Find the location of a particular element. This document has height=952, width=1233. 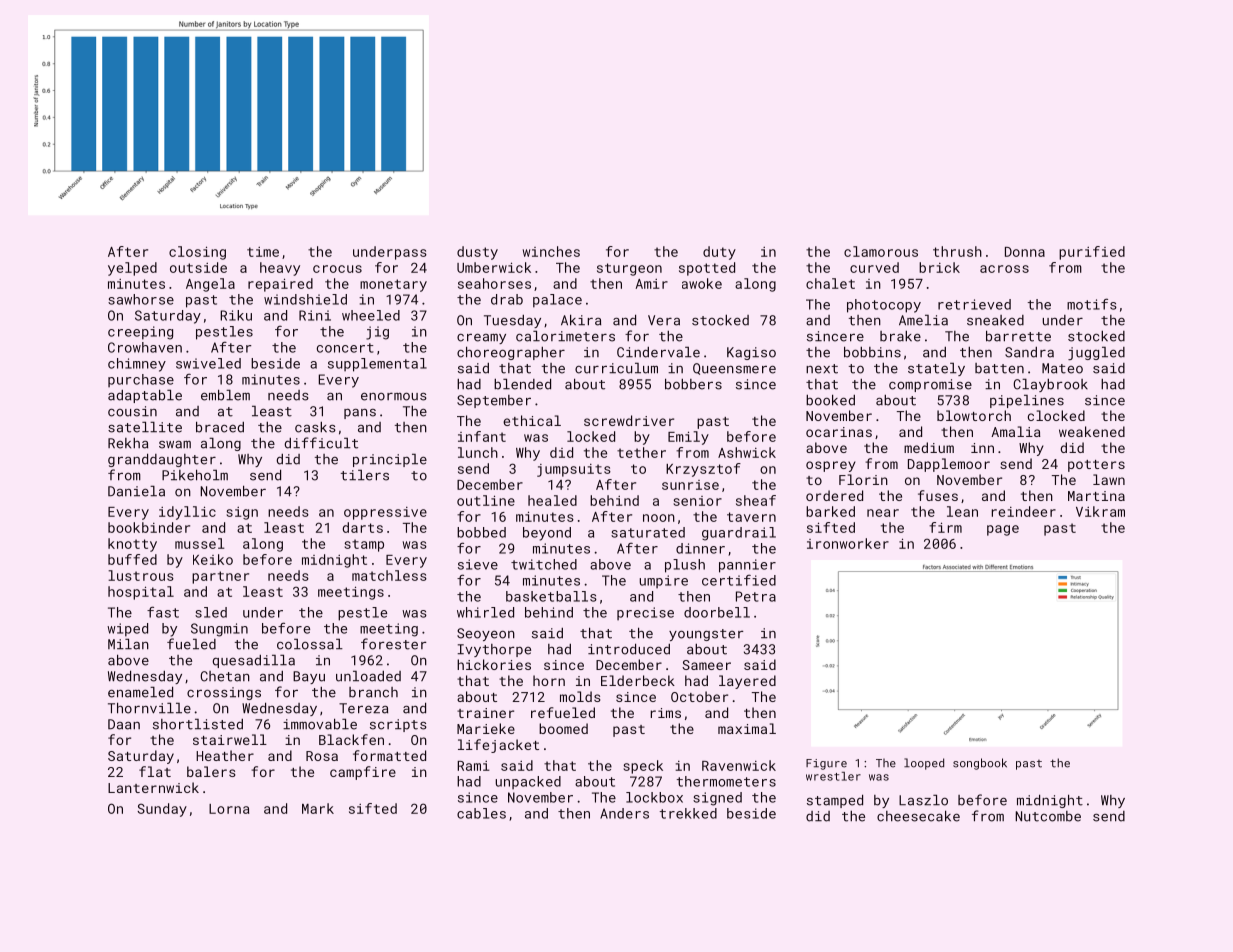

Lorna is located at coordinates (229, 809).
